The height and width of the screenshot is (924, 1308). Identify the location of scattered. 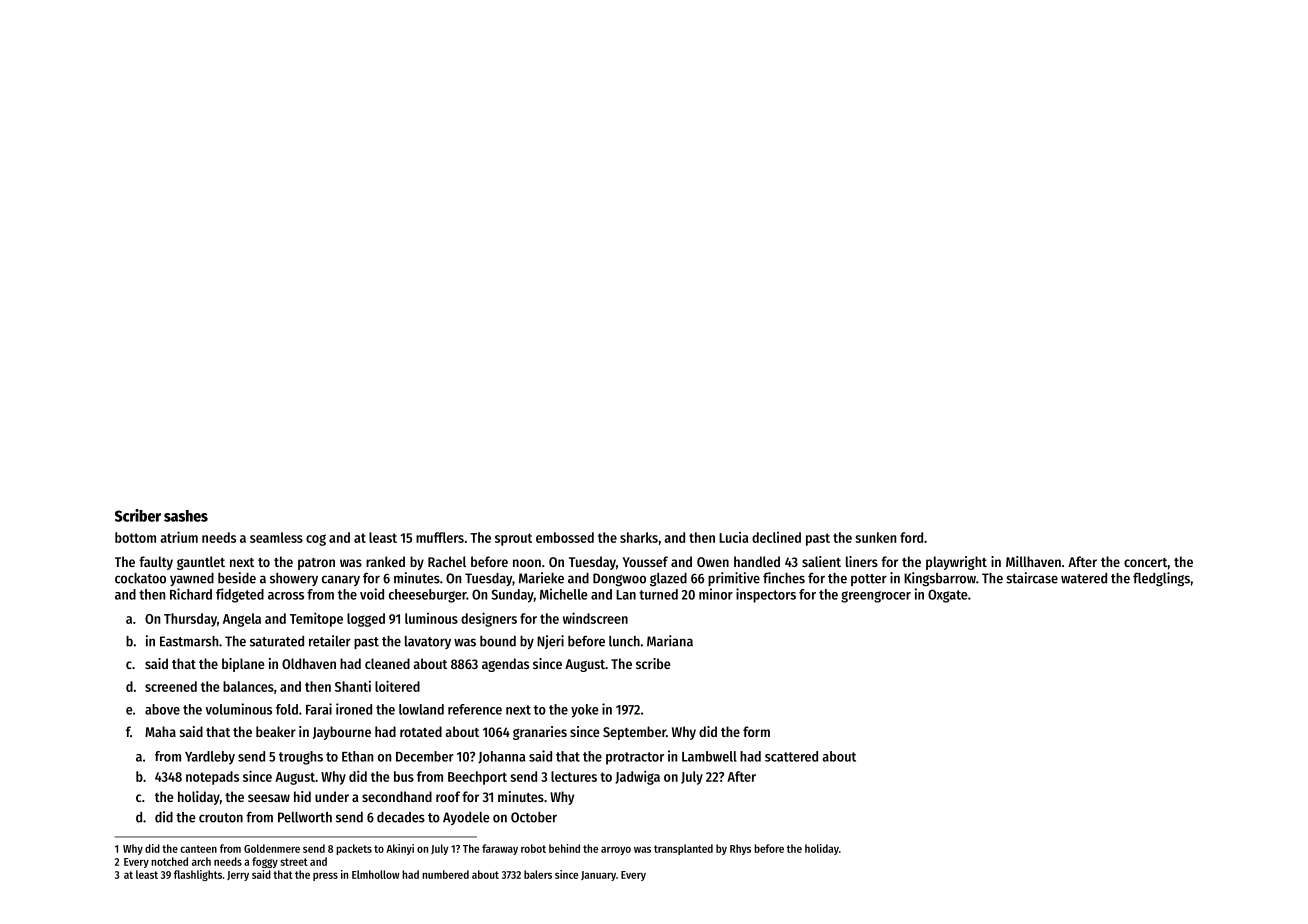
(791, 756).
